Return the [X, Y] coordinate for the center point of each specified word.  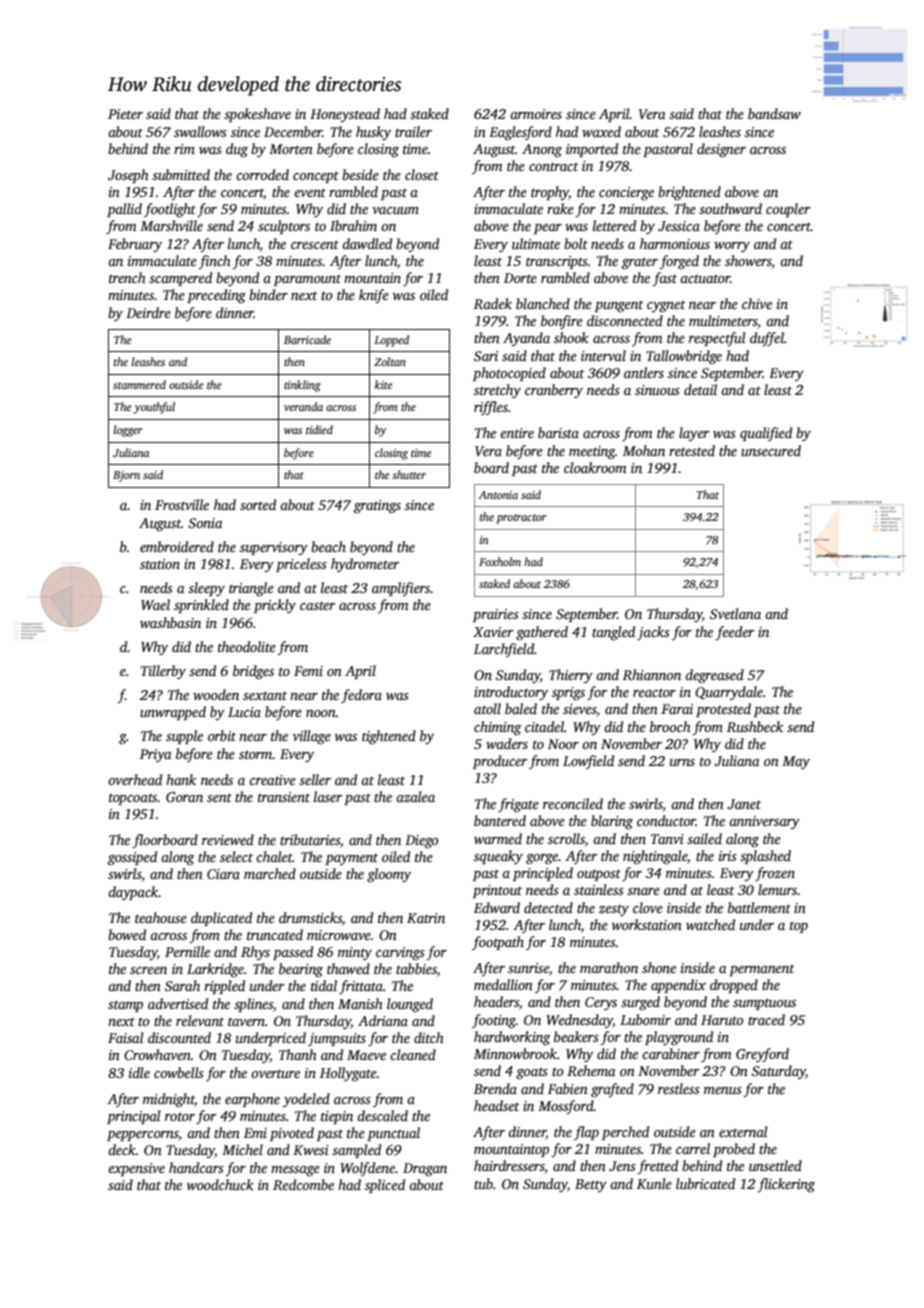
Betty [591, 1185]
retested [692, 450]
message [295, 1171]
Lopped [391, 341]
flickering [786, 1185]
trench [127, 277]
